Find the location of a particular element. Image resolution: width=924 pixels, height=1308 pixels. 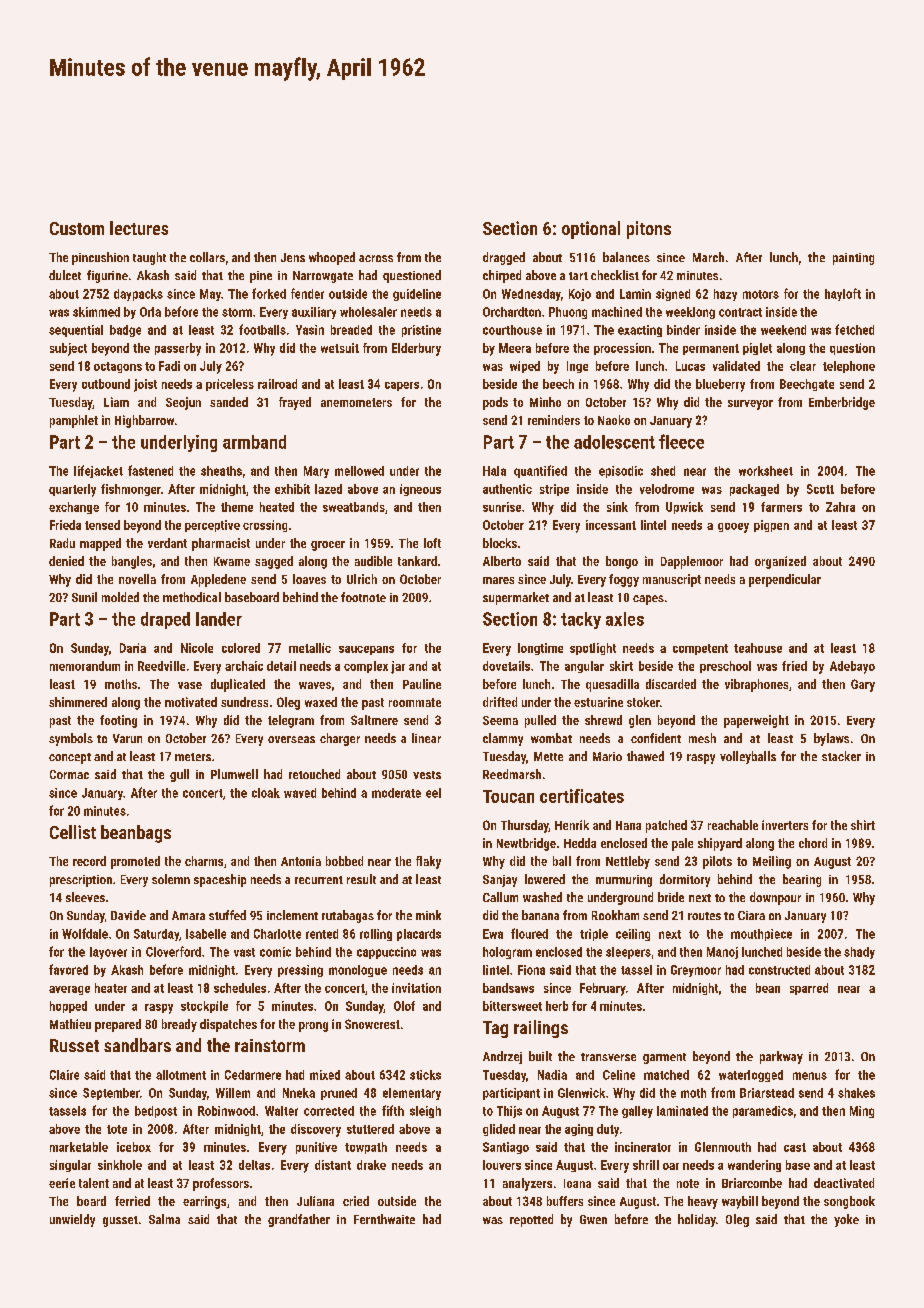

painting is located at coordinates (853, 259).
